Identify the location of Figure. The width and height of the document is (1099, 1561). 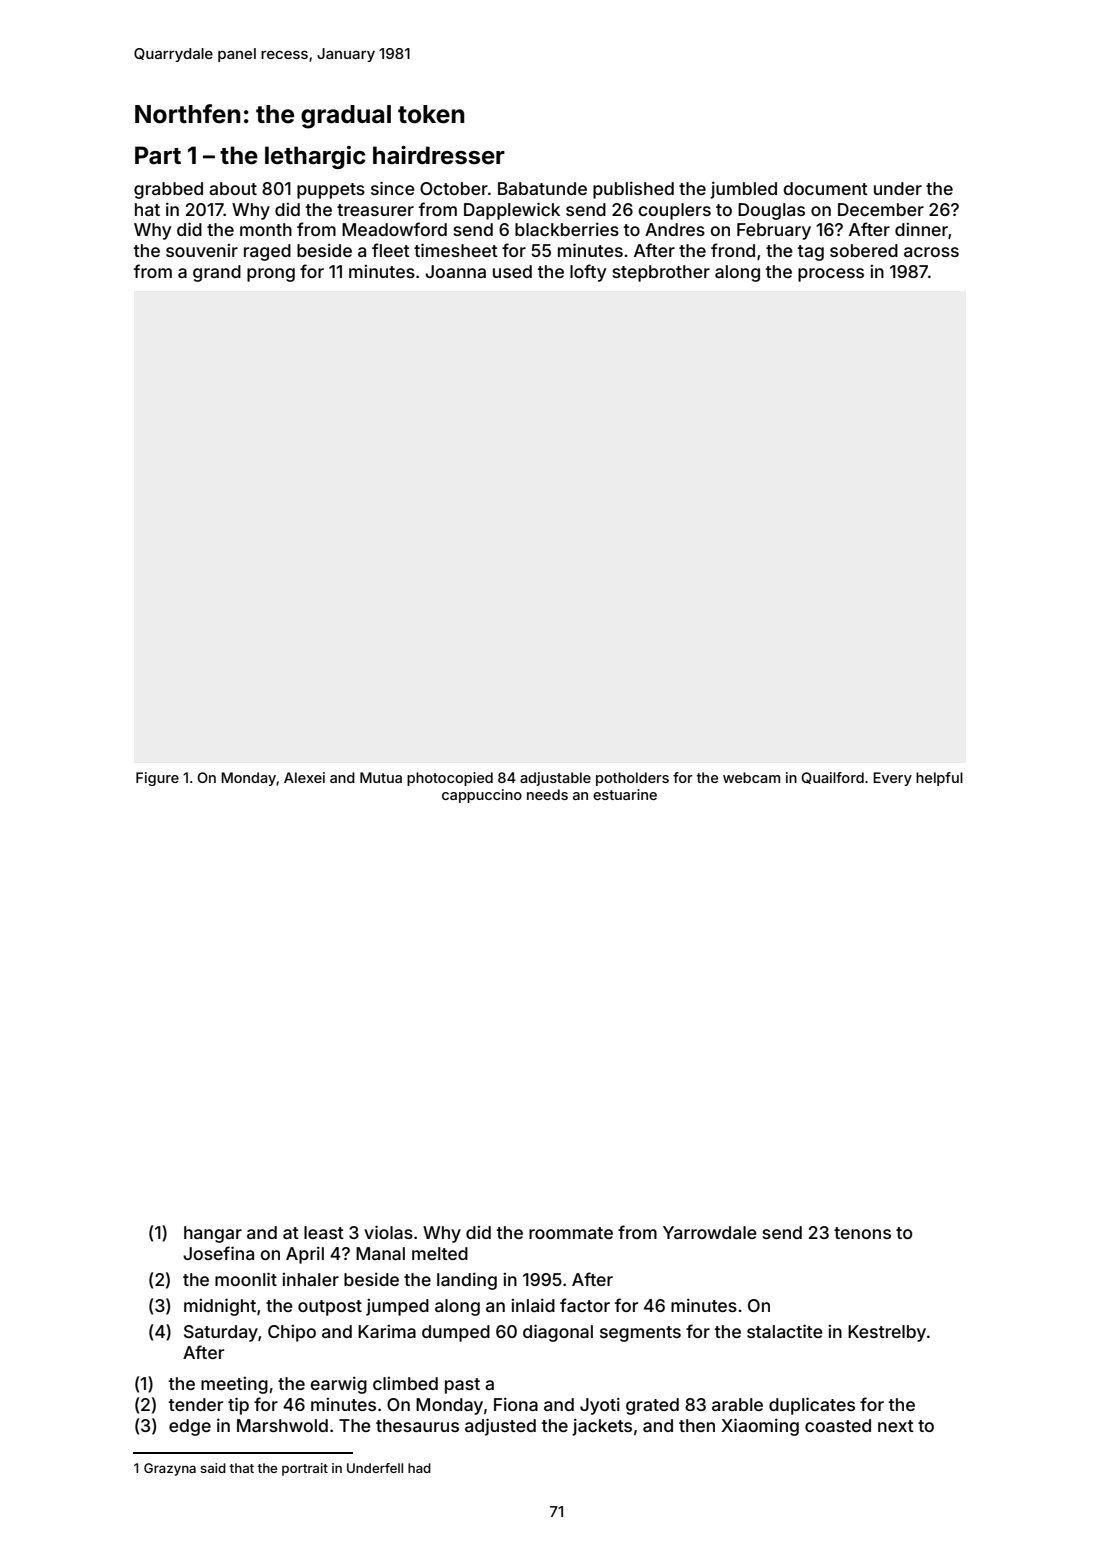
(157, 779).
